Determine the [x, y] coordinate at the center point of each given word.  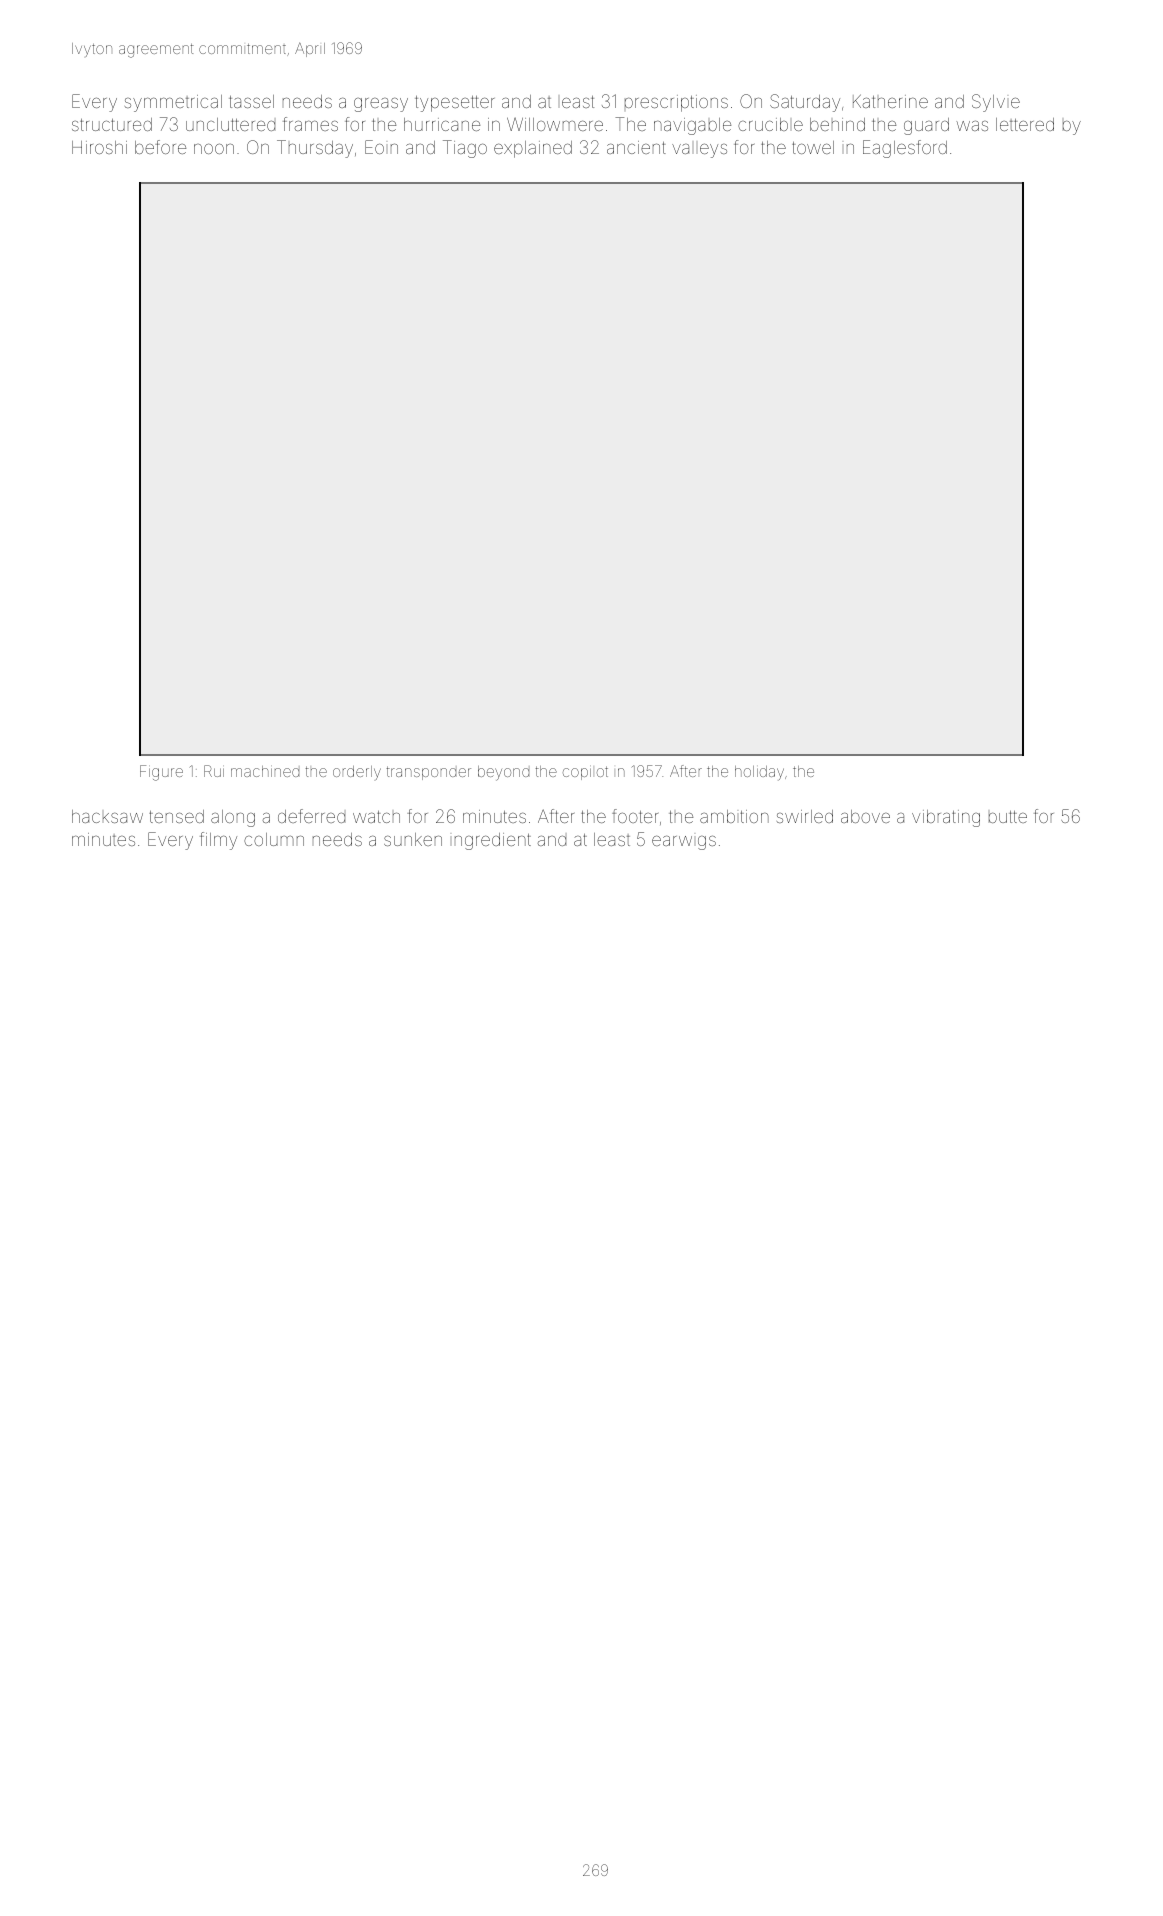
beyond [503, 773]
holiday [759, 773]
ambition [734, 816]
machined [265, 771]
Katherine [890, 101]
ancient [636, 147]
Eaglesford [905, 149]
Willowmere [555, 124]
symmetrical [173, 103]
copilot [585, 773]
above [865, 816]
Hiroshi [99, 147]
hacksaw [107, 816]
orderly [357, 773]
